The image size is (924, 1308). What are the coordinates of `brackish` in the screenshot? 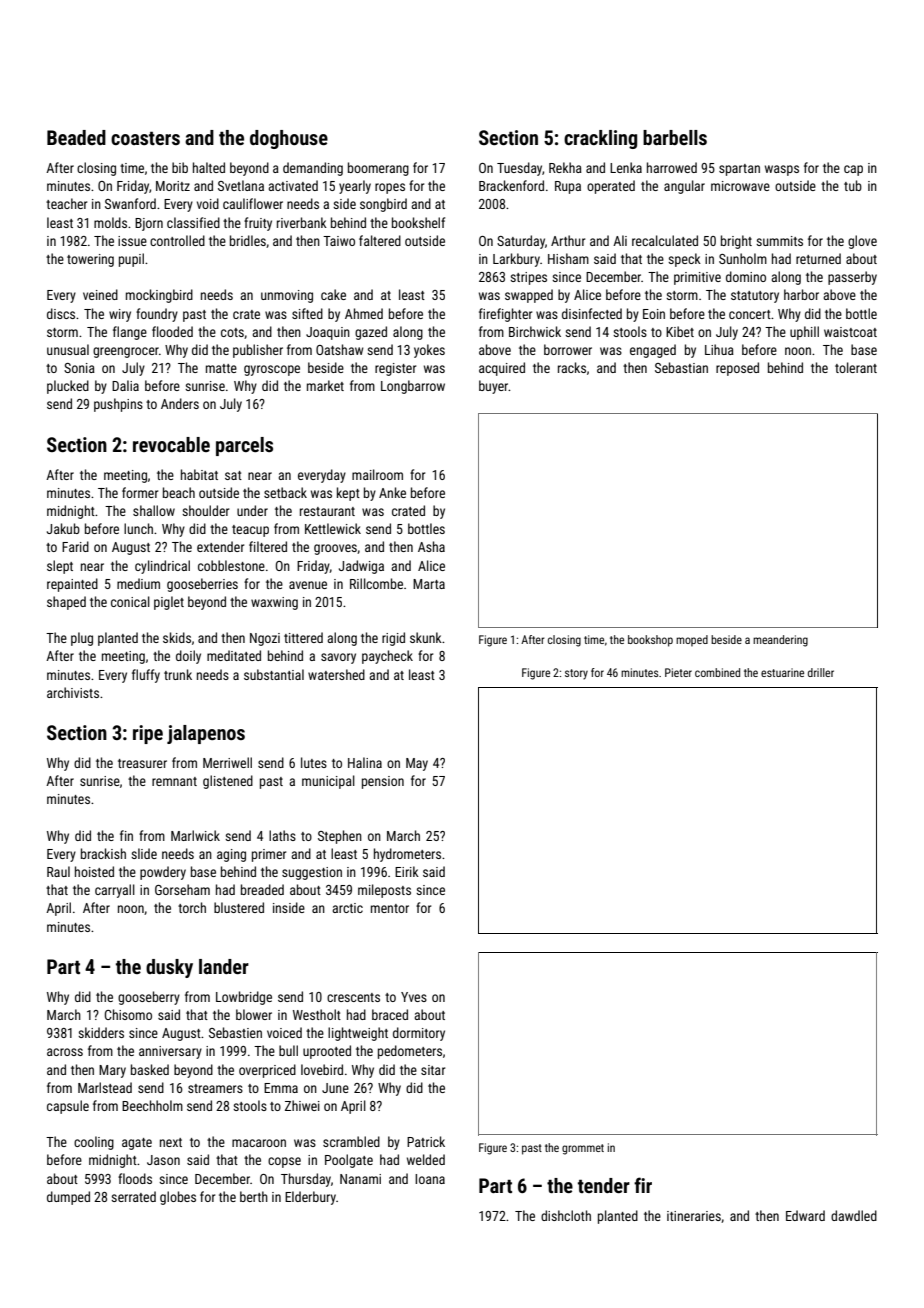 It's located at (103, 853).
